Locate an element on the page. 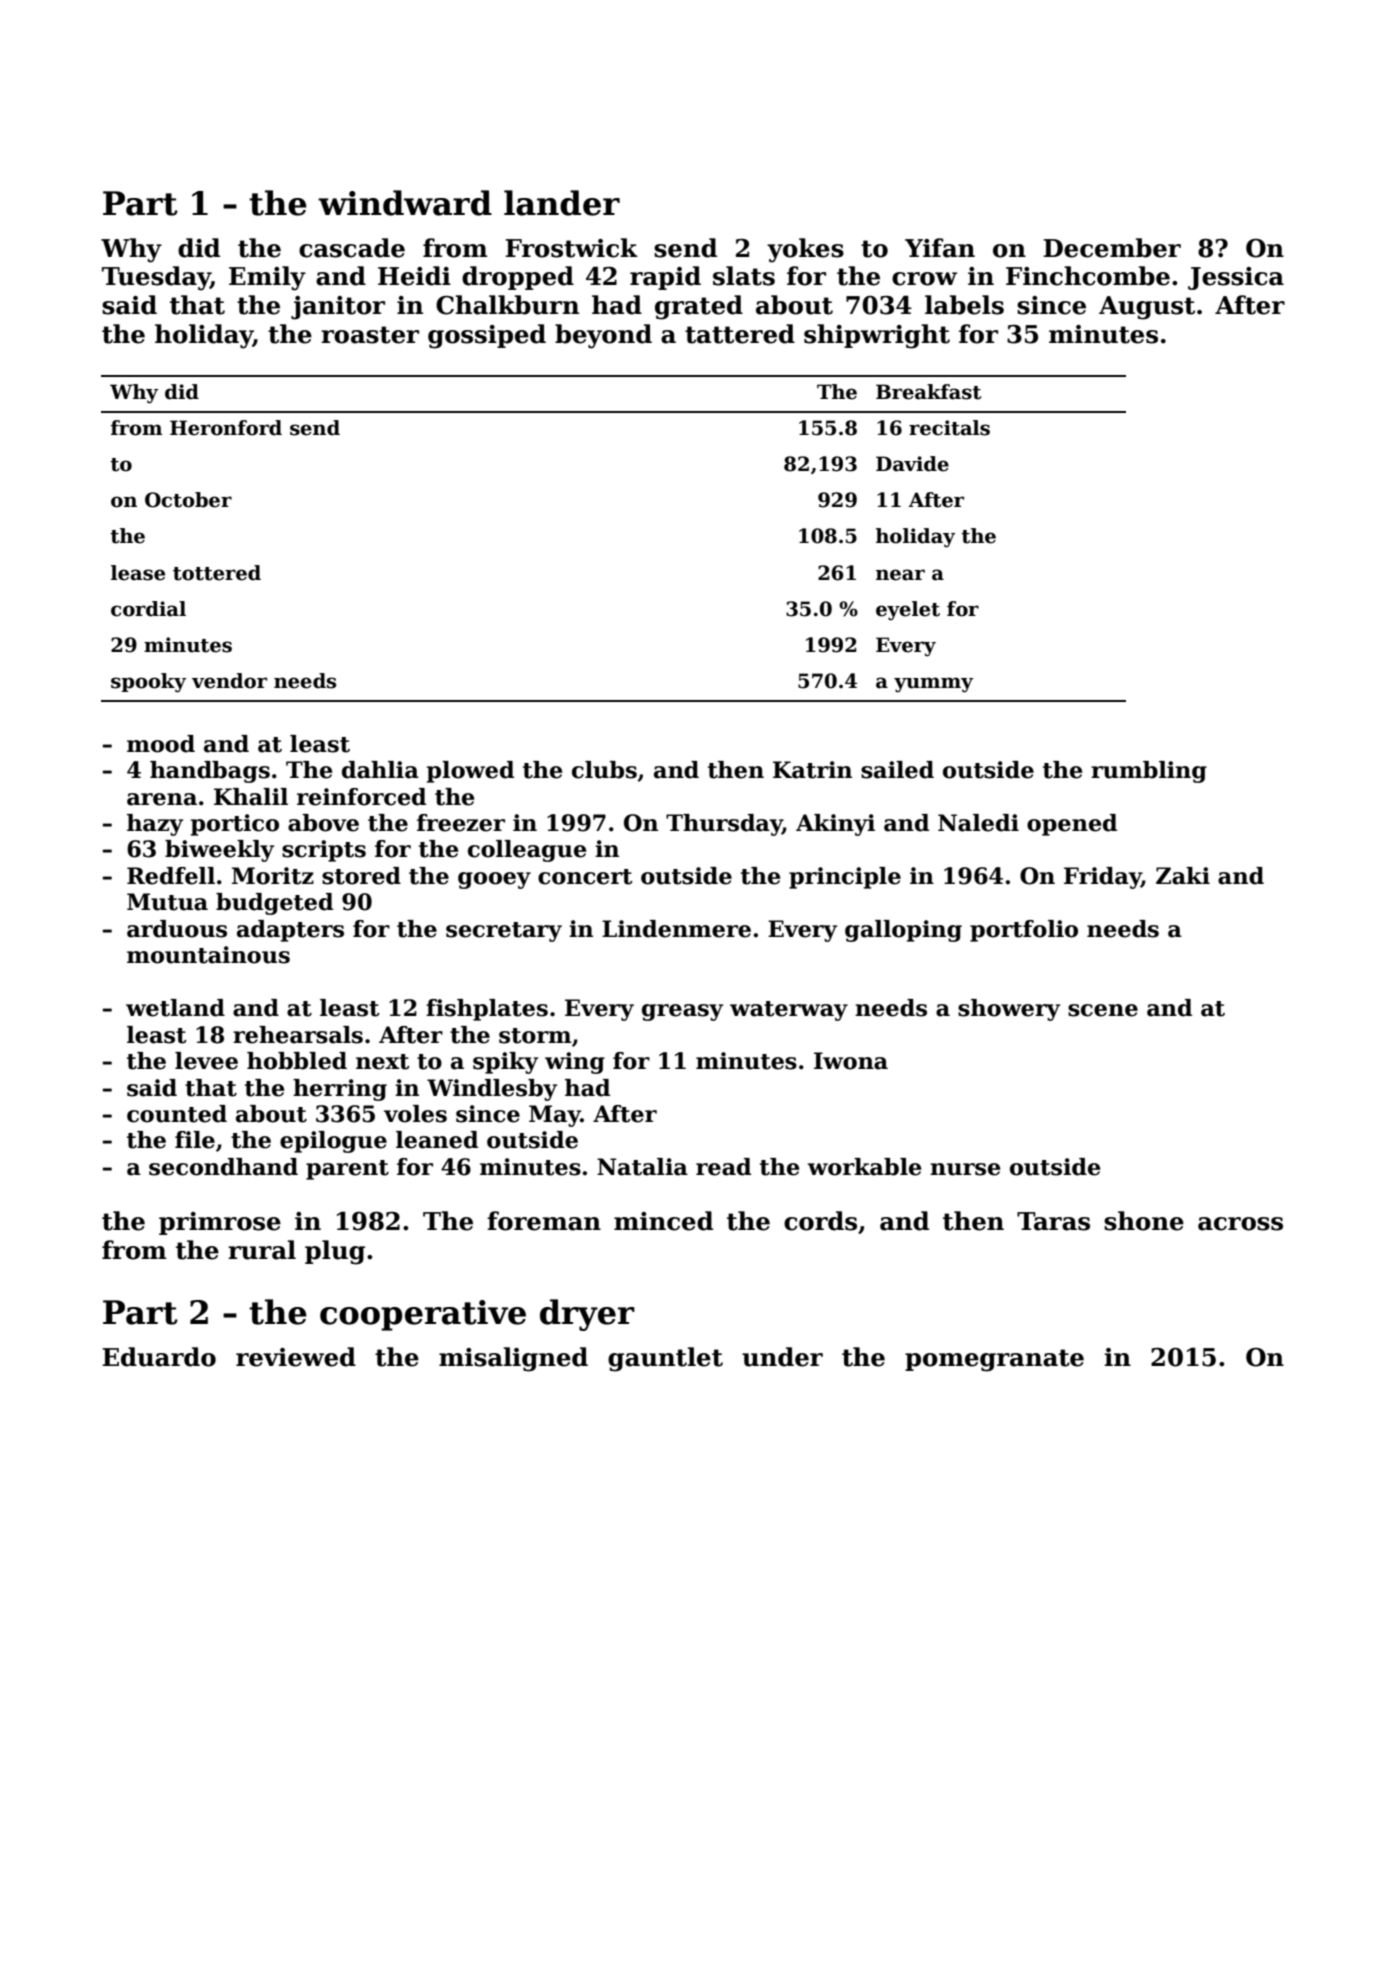  Breakfast is located at coordinates (928, 392).
